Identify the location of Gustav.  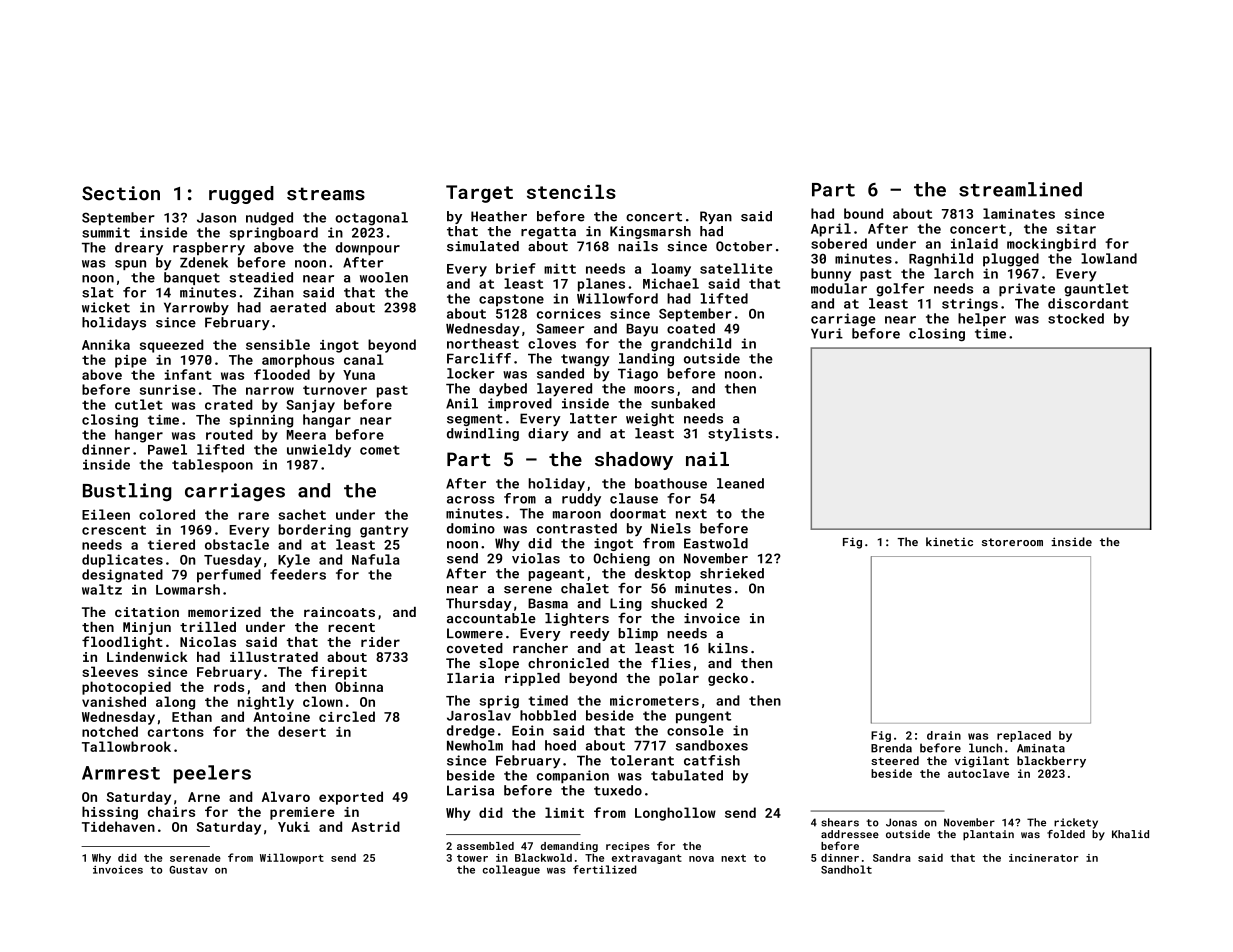
(188, 870).
